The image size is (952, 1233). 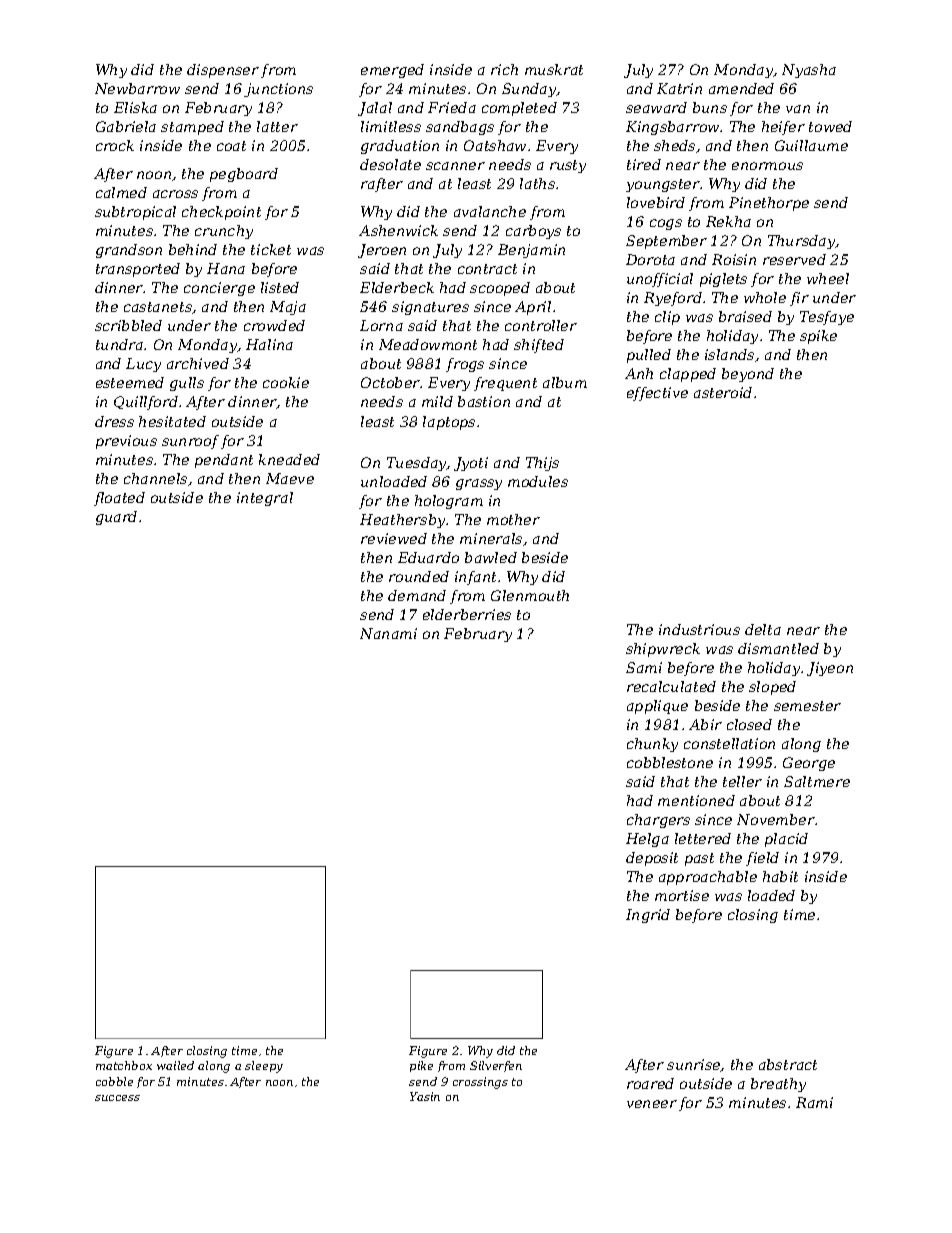 I want to click on calmed, so click(x=121, y=192).
